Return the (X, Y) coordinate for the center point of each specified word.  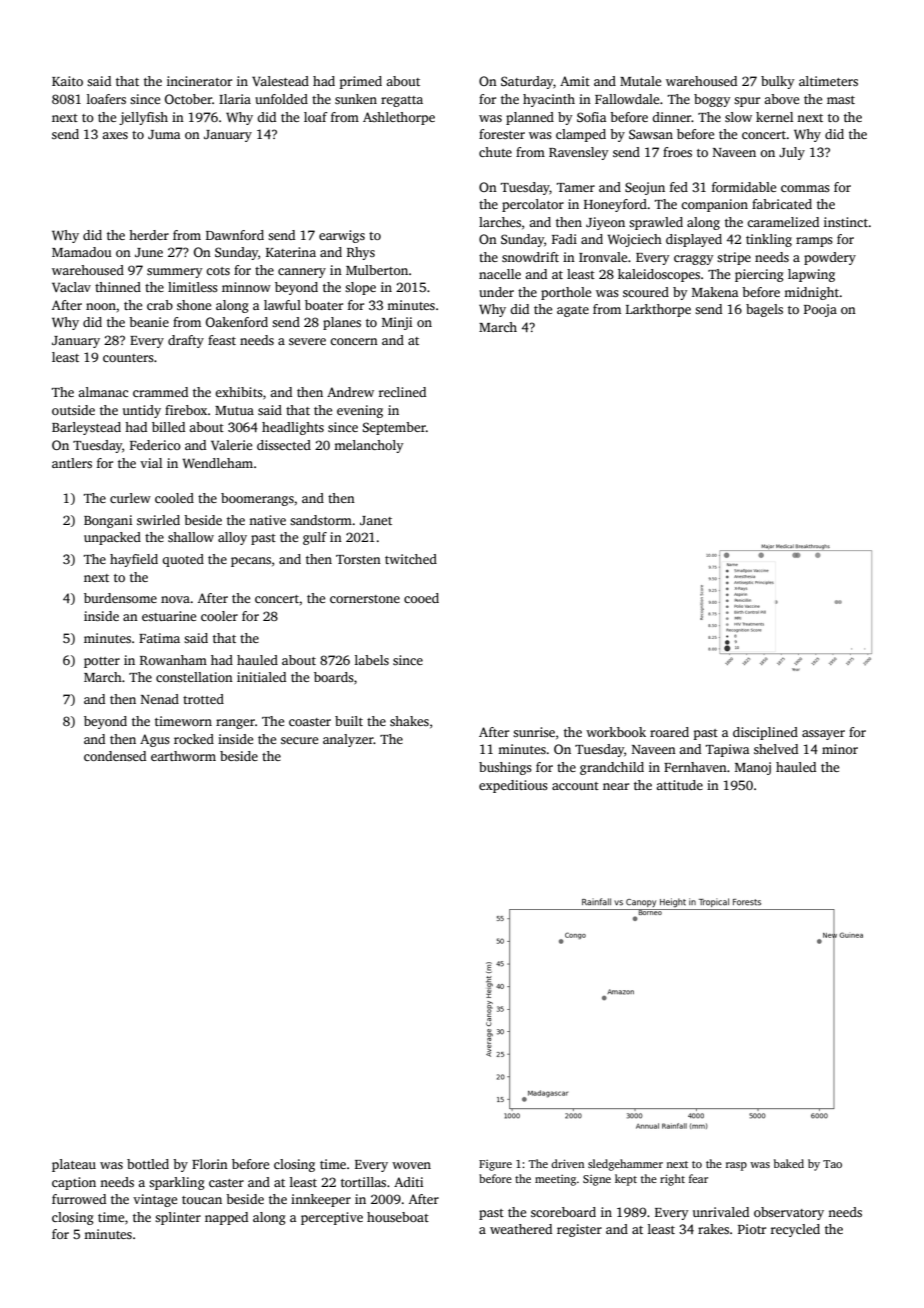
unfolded (281, 99)
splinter (178, 1218)
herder (149, 235)
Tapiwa (728, 750)
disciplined (765, 733)
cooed (421, 598)
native (267, 520)
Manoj (753, 768)
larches (500, 222)
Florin (210, 1164)
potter (102, 662)
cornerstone (365, 599)
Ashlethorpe (399, 118)
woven (411, 1165)
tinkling (769, 240)
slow (738, 117)
